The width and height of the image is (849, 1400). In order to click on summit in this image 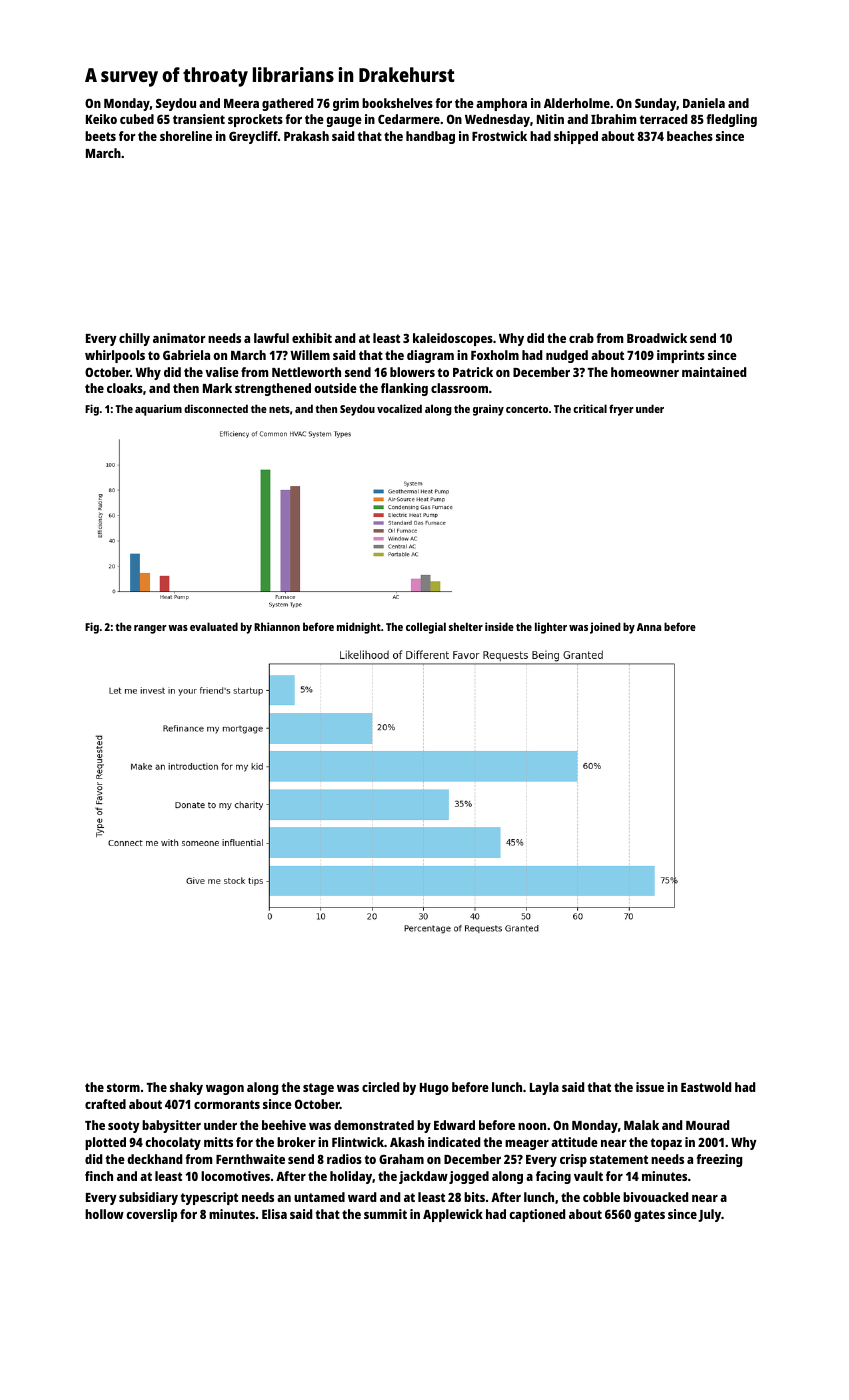, I will do `click(385, 1214)`.
